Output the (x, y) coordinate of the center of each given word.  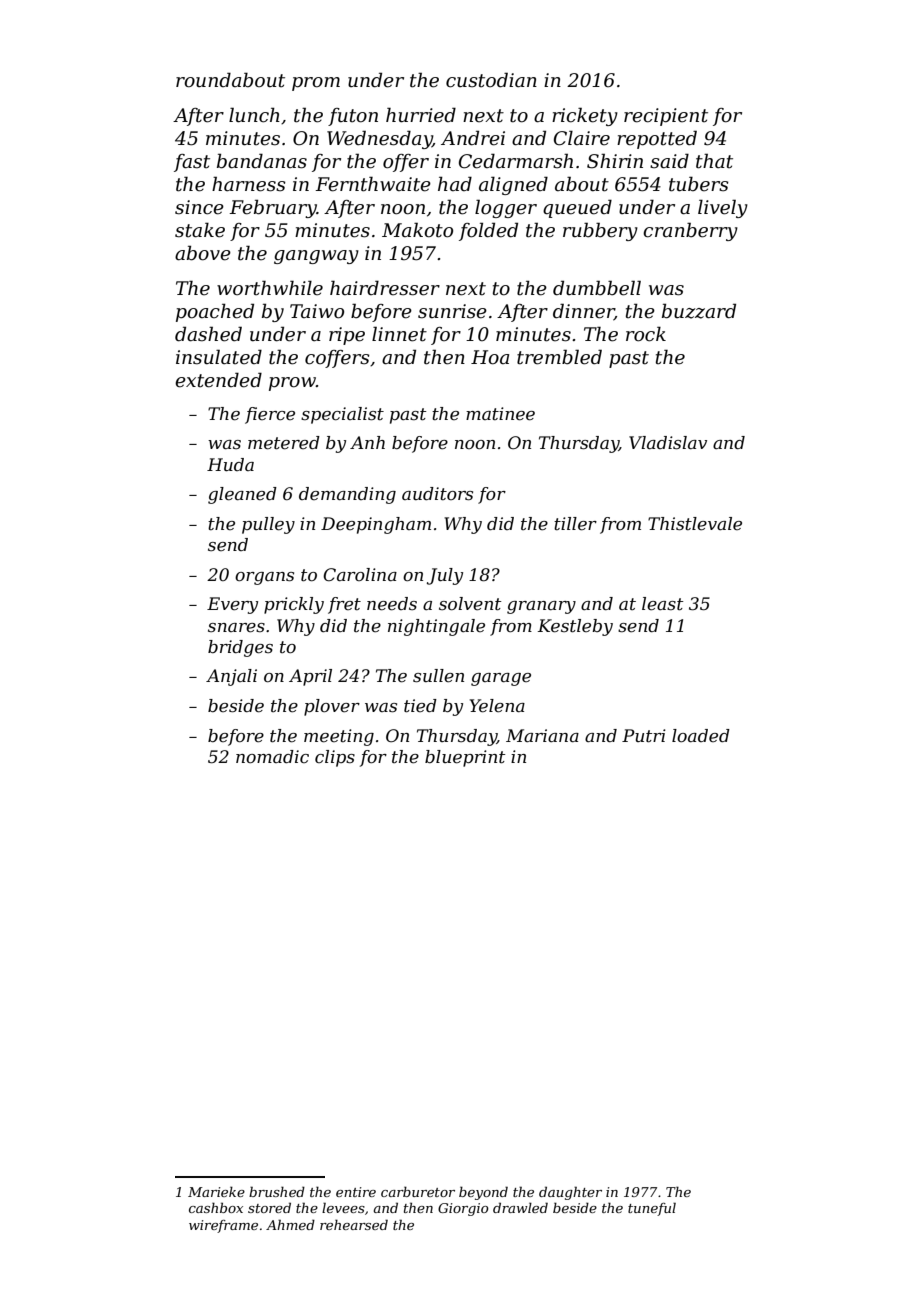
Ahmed (290, 1224)
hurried (421, 115)
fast (192, 163)
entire (356, 1192)
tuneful (652, 1209)
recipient (666, 117)
